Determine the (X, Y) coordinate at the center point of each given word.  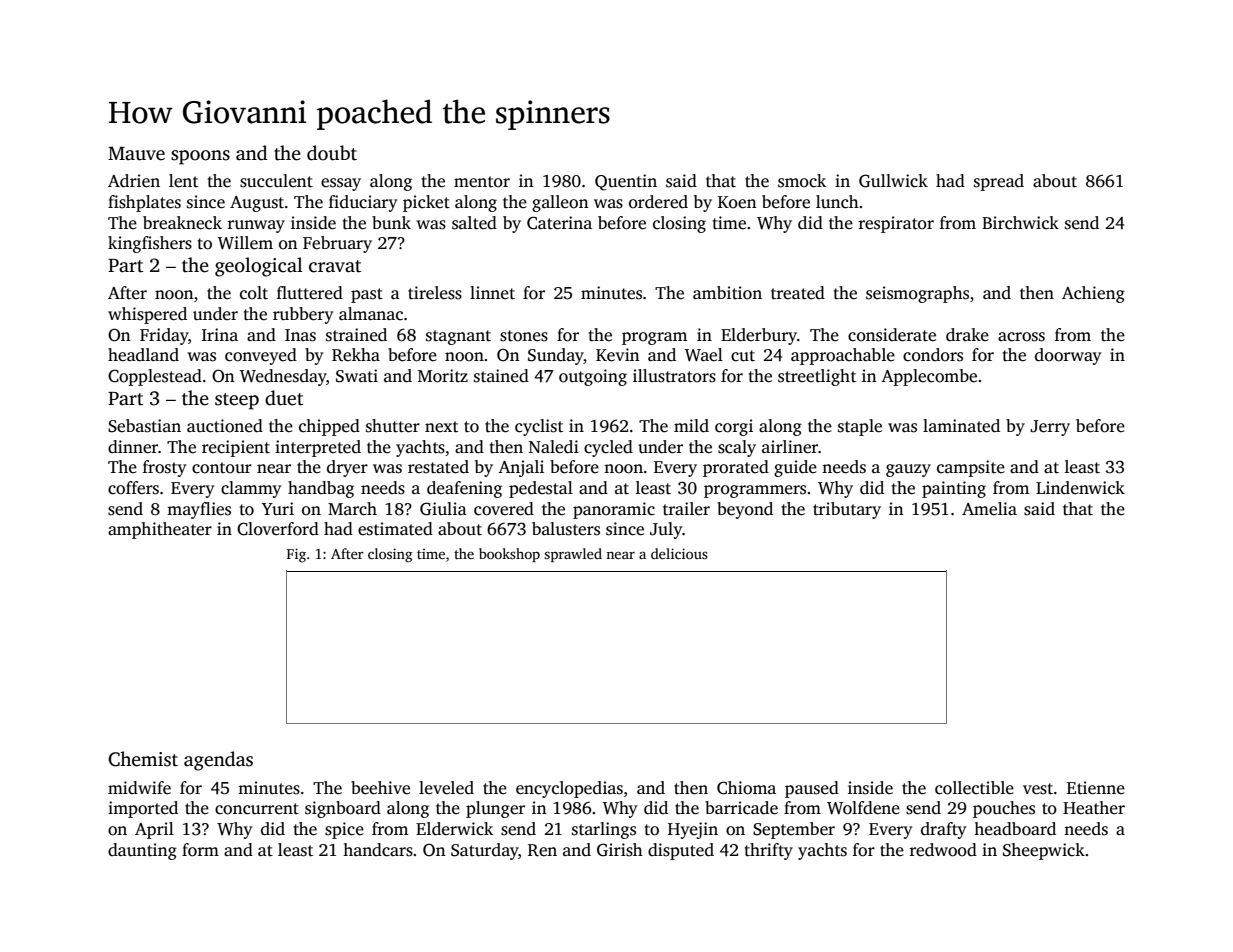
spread (999, 182)
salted (474, 223)
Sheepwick (1044, 851)
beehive (380, 788)
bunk (391, 223)
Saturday (485, 851)
